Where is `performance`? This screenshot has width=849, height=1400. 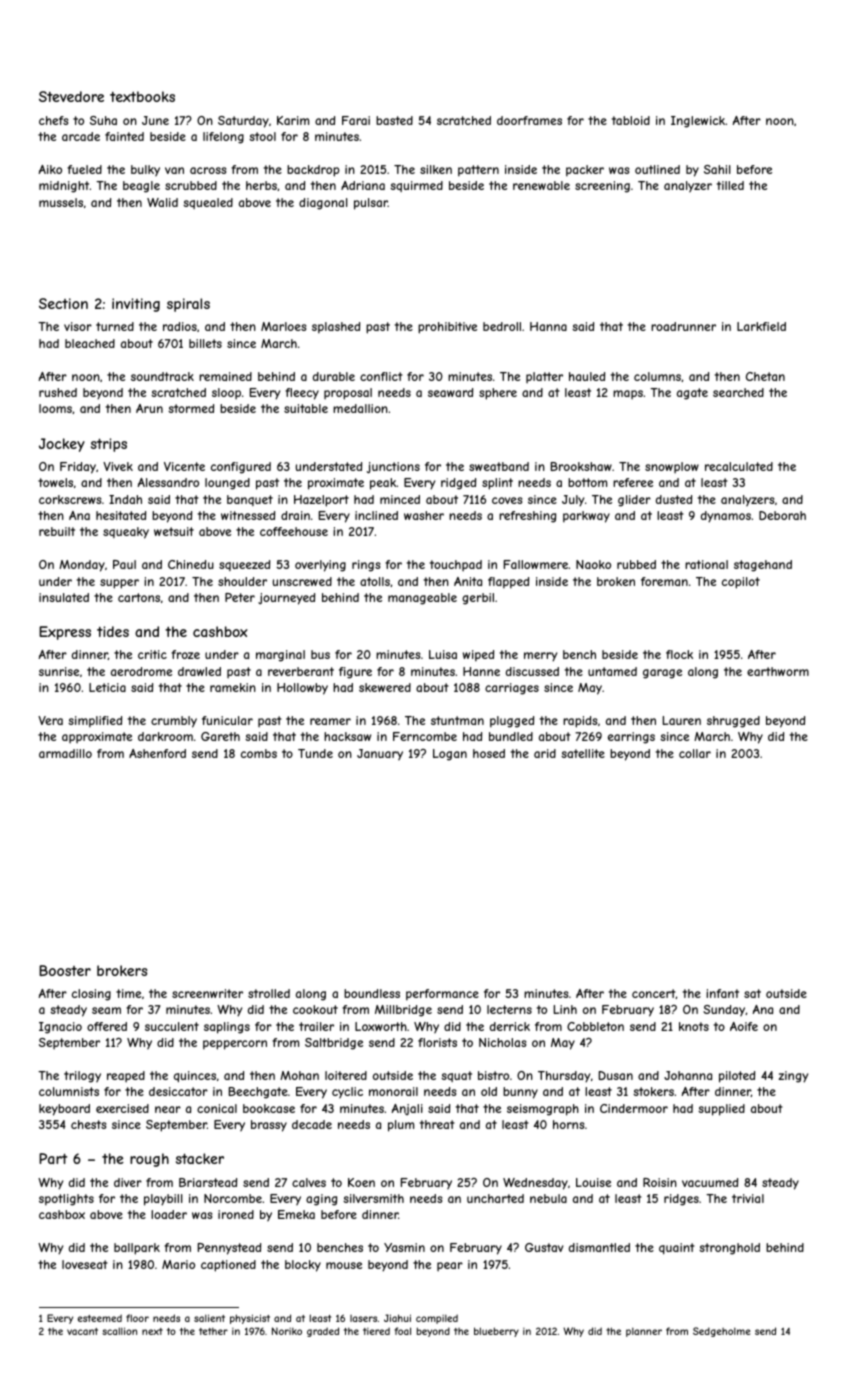 performance is located at coordinates (442, 995).
